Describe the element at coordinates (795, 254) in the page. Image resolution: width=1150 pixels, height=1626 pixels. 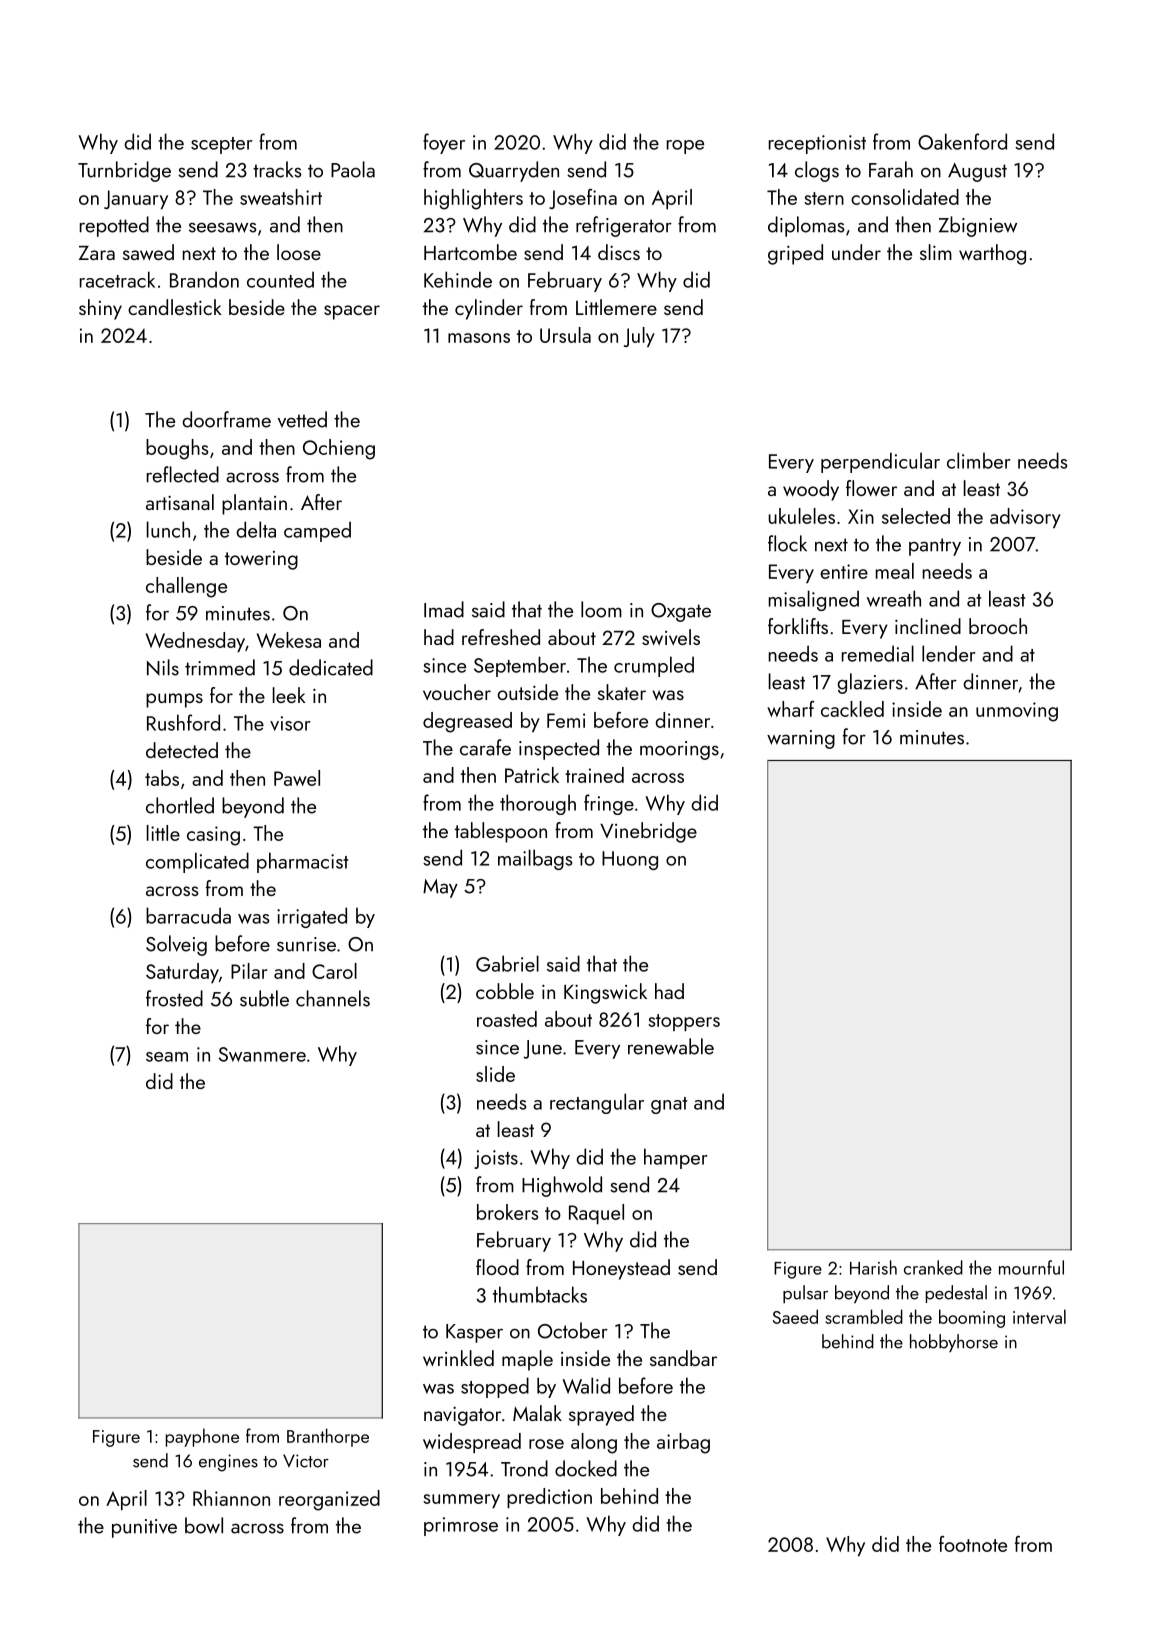
I see `griped` at that location.
